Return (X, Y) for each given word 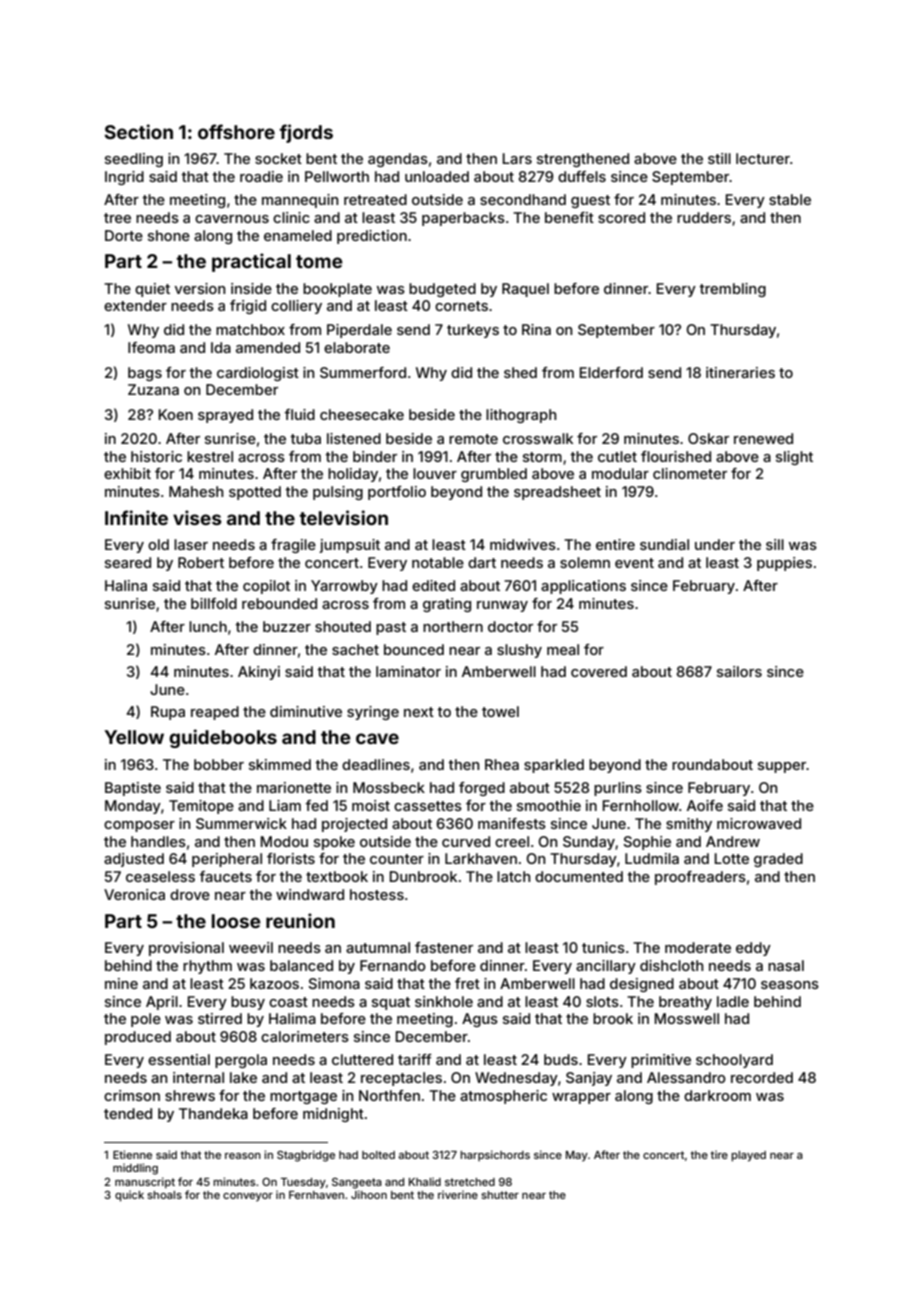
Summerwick (241, 823)
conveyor (248, 1197)
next (419, 712)
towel (500, 711)
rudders (704, 217)
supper (782, 767)
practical (251, 262)
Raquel (525, 290)
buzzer (287, 626)
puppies (784, 564)
